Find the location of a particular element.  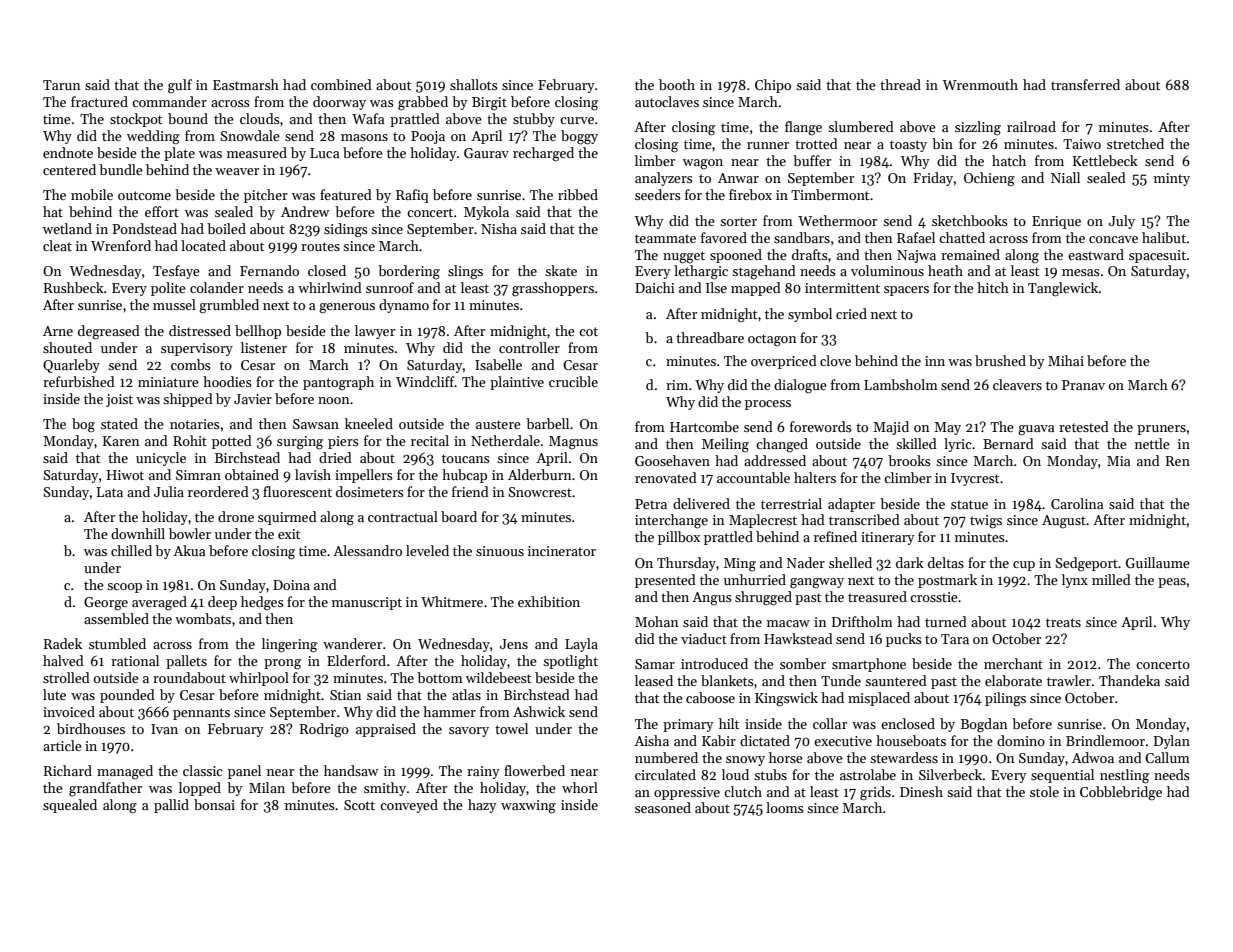

hammer is located at coordinates (449, 711).
